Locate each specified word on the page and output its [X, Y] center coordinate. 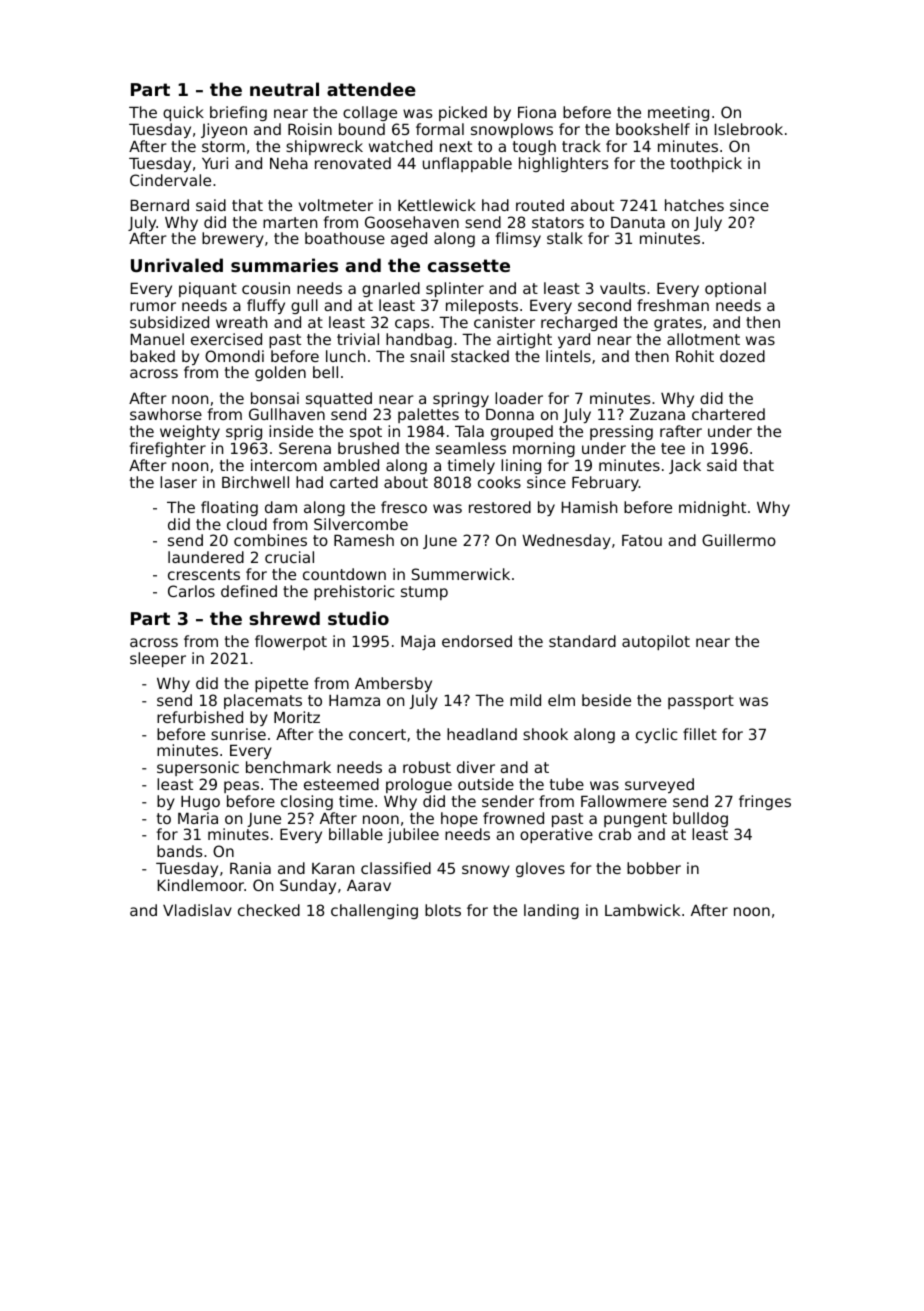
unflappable [467, 164]
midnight [712, 508]
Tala [469, 431]
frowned [513, 818]
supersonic [198, 768]
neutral [284, 89]
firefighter [167, 449]
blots [443, 910]
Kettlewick [437, 205]
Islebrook [749, 129]
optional [735, 289]
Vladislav [197, 910]
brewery [233, 239]
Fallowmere [624, 801]
